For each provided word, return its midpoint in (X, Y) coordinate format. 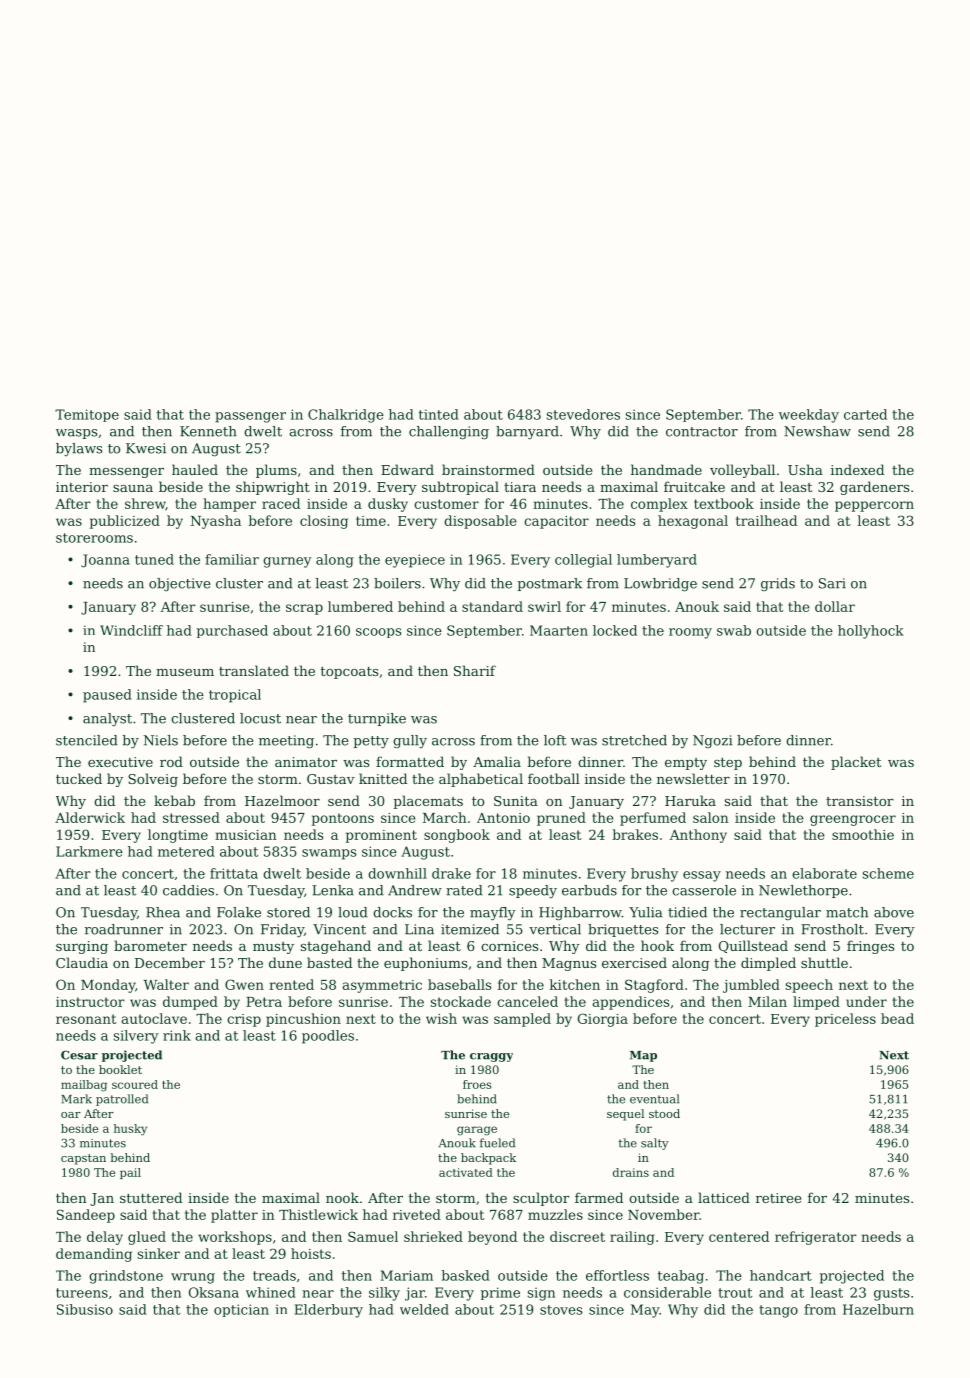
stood (664, 1113)
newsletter (693, 778)
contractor (702, 432)
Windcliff (131, 630)
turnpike (377, 719)
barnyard (527, 433)
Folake (239, 912)
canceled (527, 1001)
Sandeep (86, 1216)
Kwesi (146, 448)
